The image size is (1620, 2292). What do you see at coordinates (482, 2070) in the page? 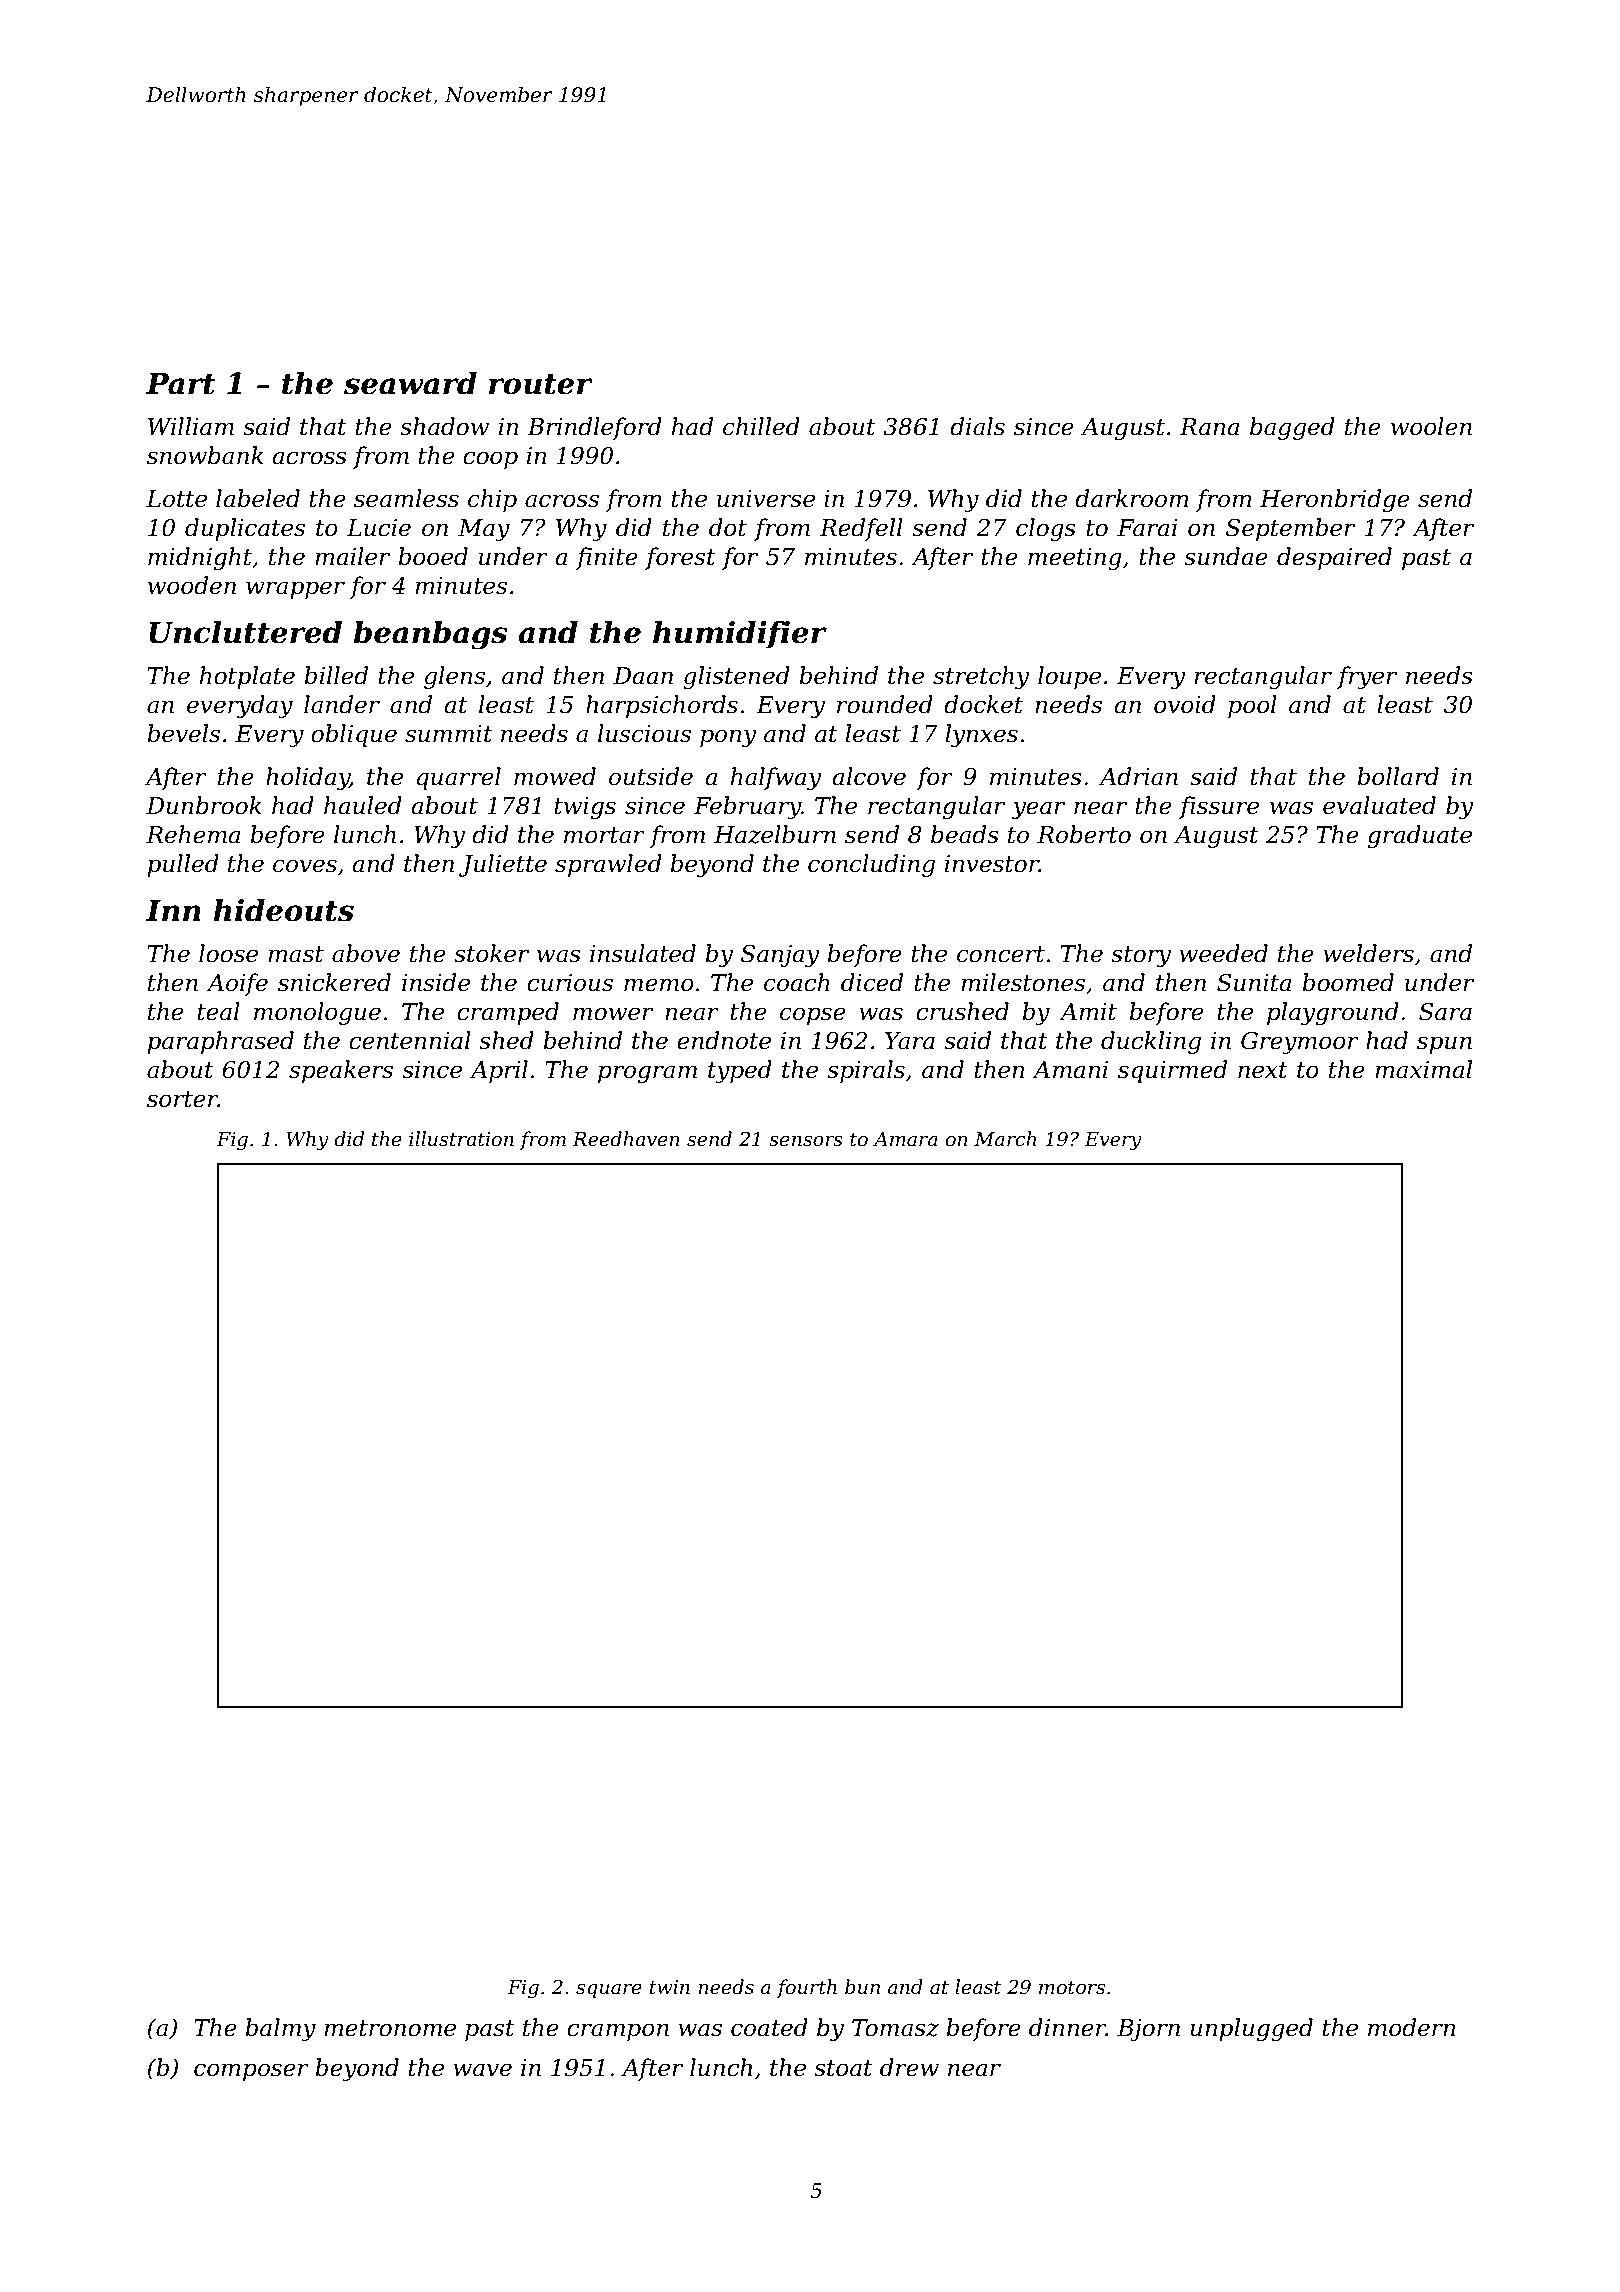
I see `wave` at bounding box center [482, 2070].
